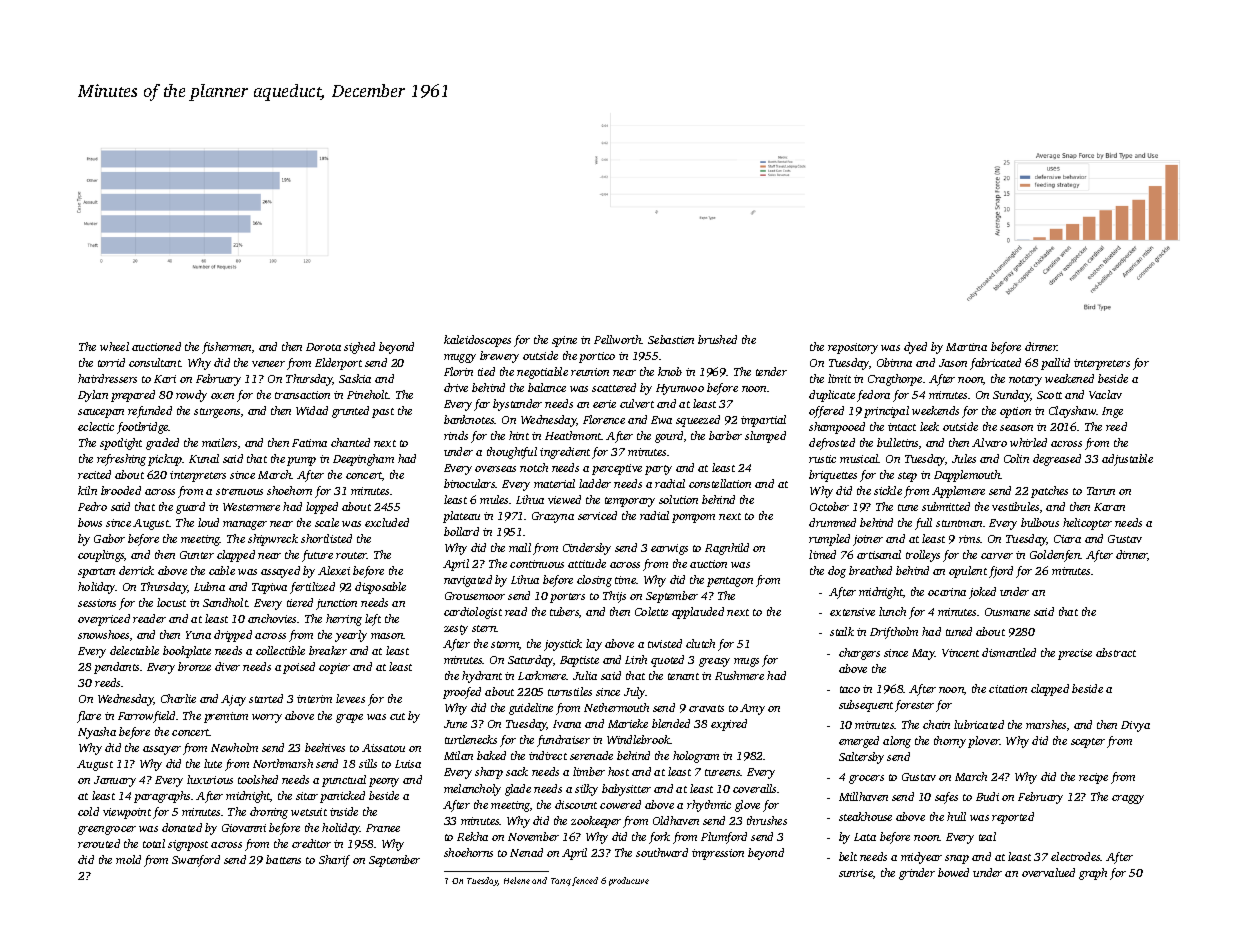 The height and width of the screenshot is (952, 1233). What do you see at coordinates (730, 582) in the screenshot?
I see `pentagon` at bounding box center [730, 582].
